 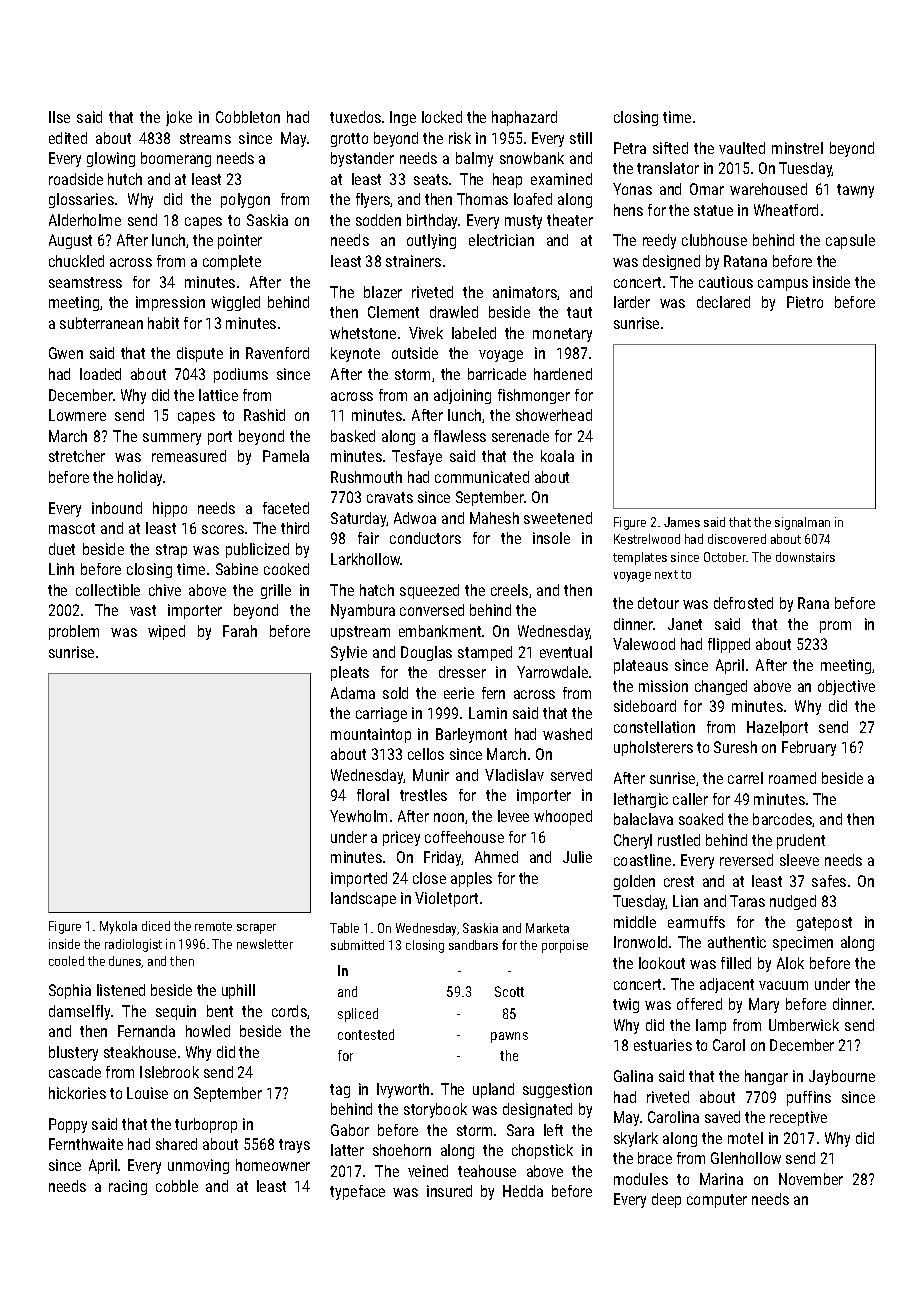 I want to click on vaulted, so click(x=742, y=148).
